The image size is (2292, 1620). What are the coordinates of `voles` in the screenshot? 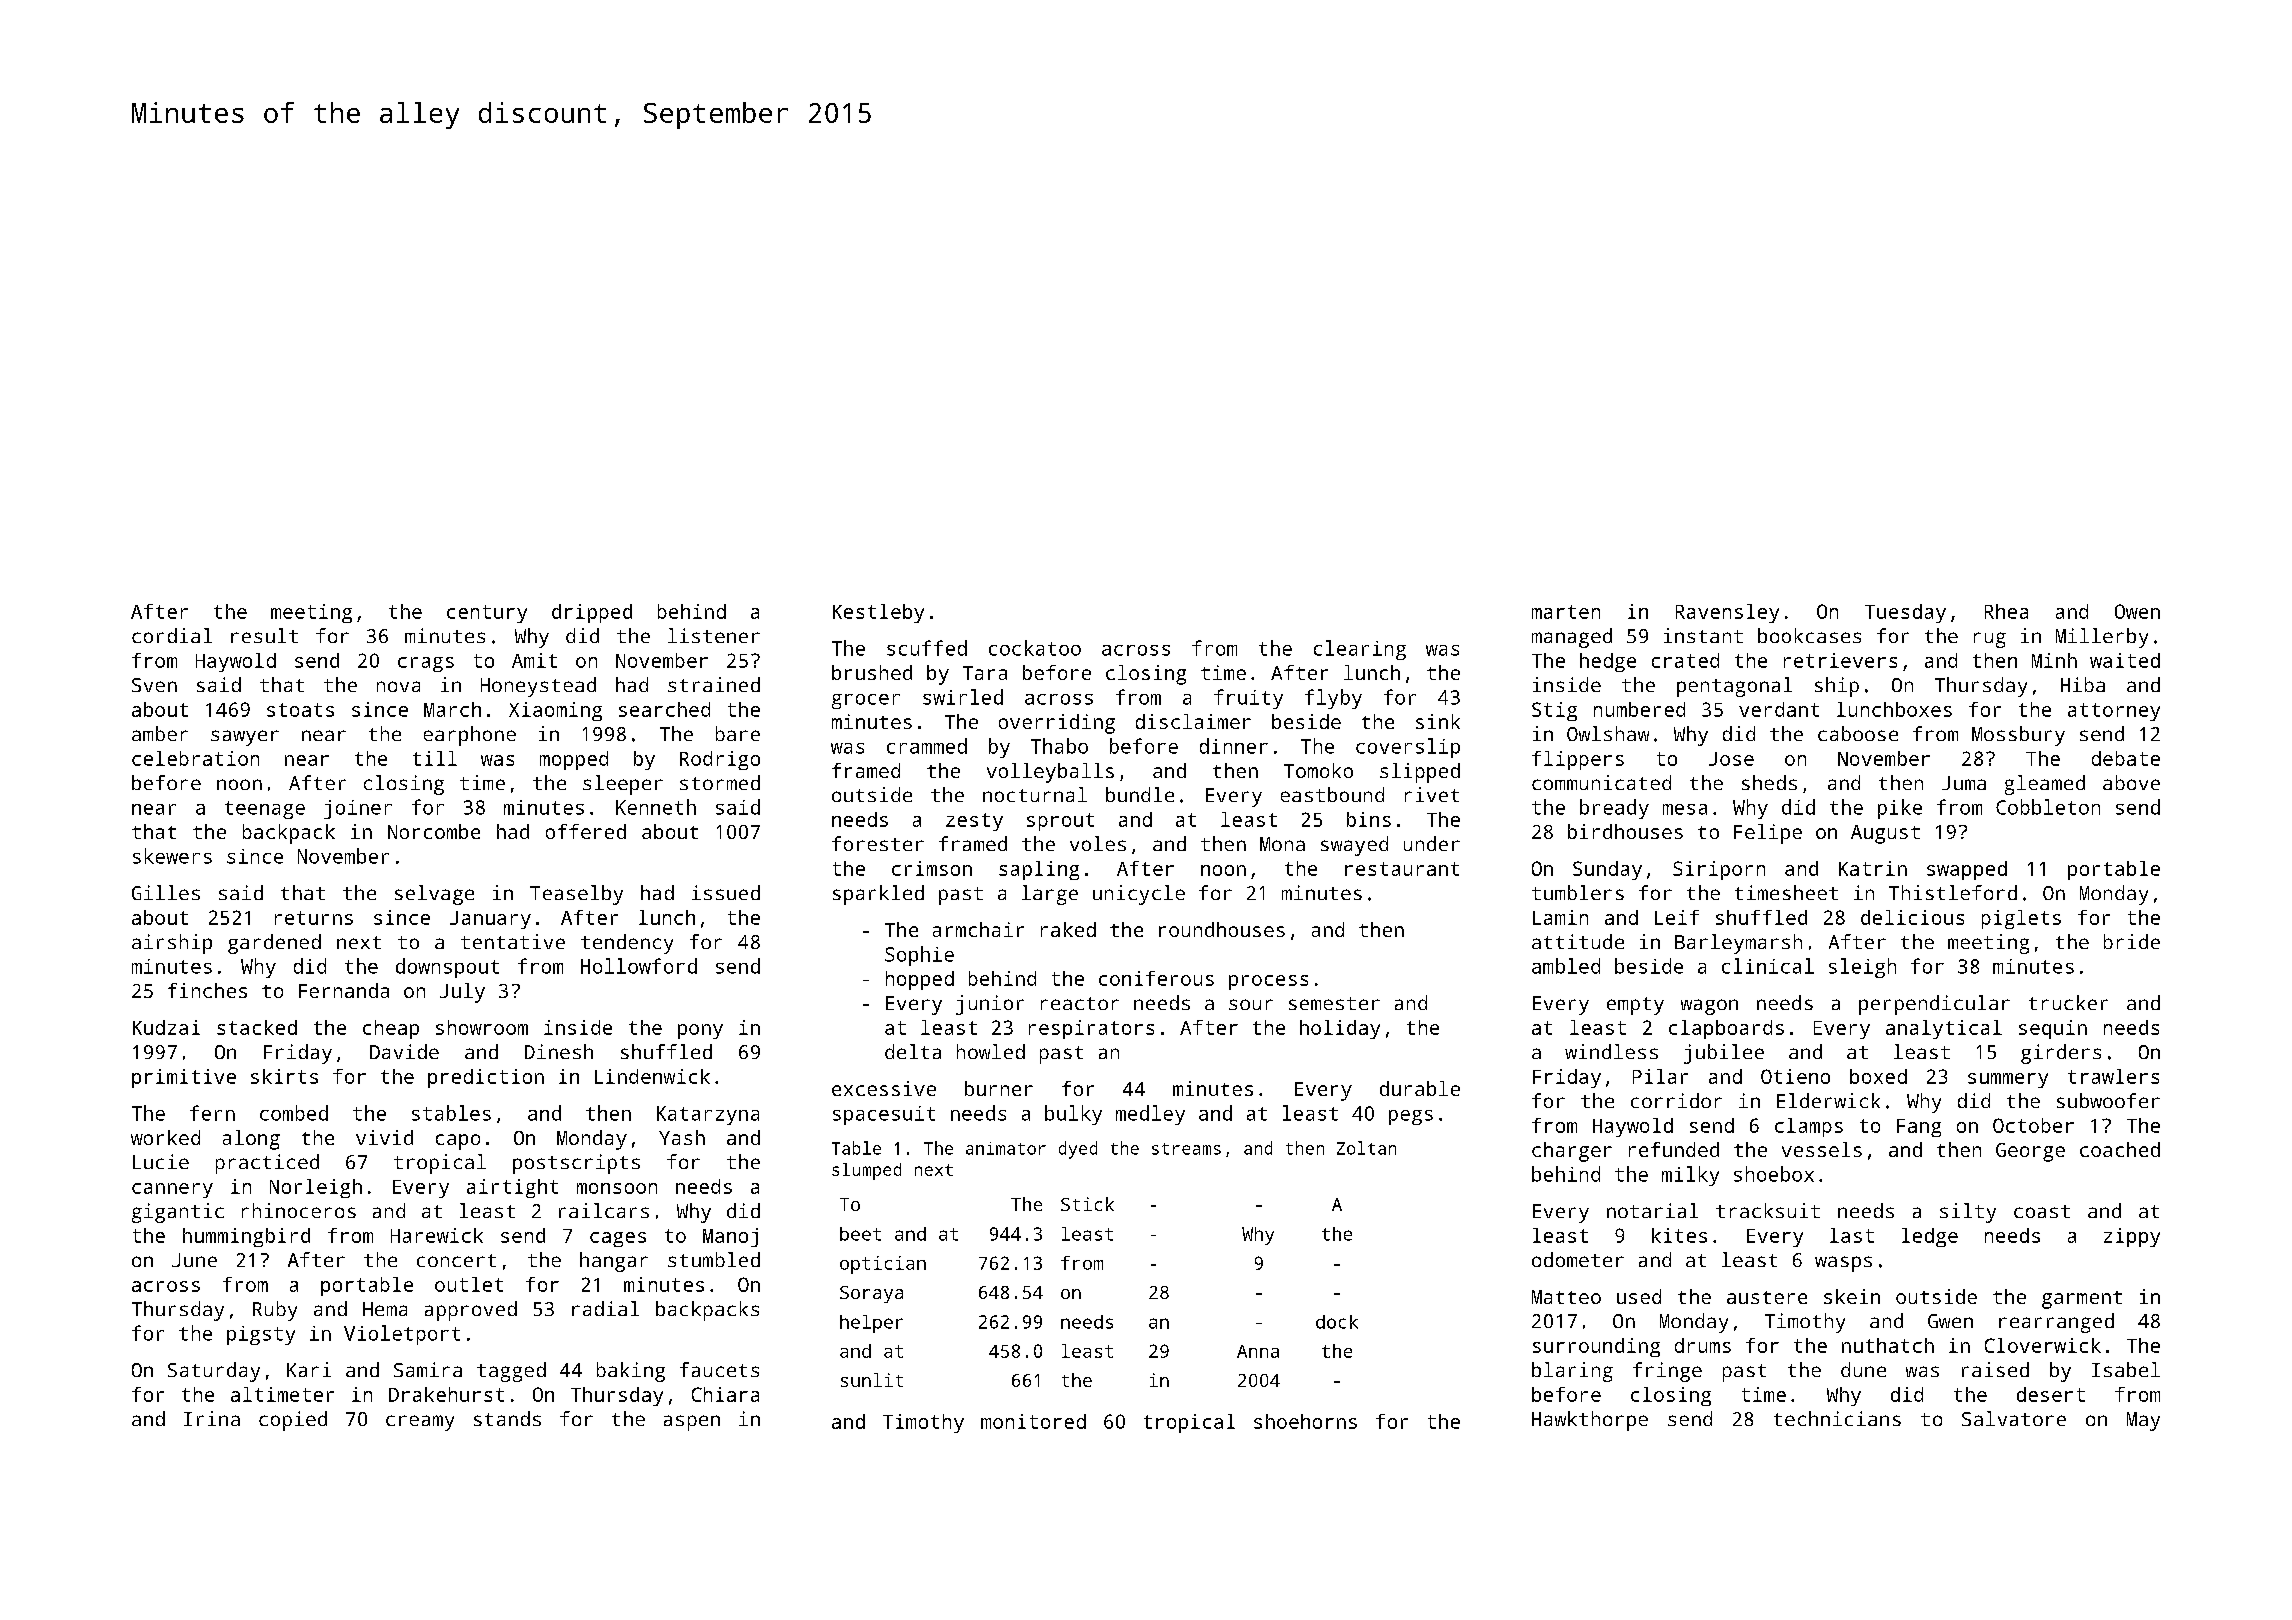 It's located at (1098, 843).
